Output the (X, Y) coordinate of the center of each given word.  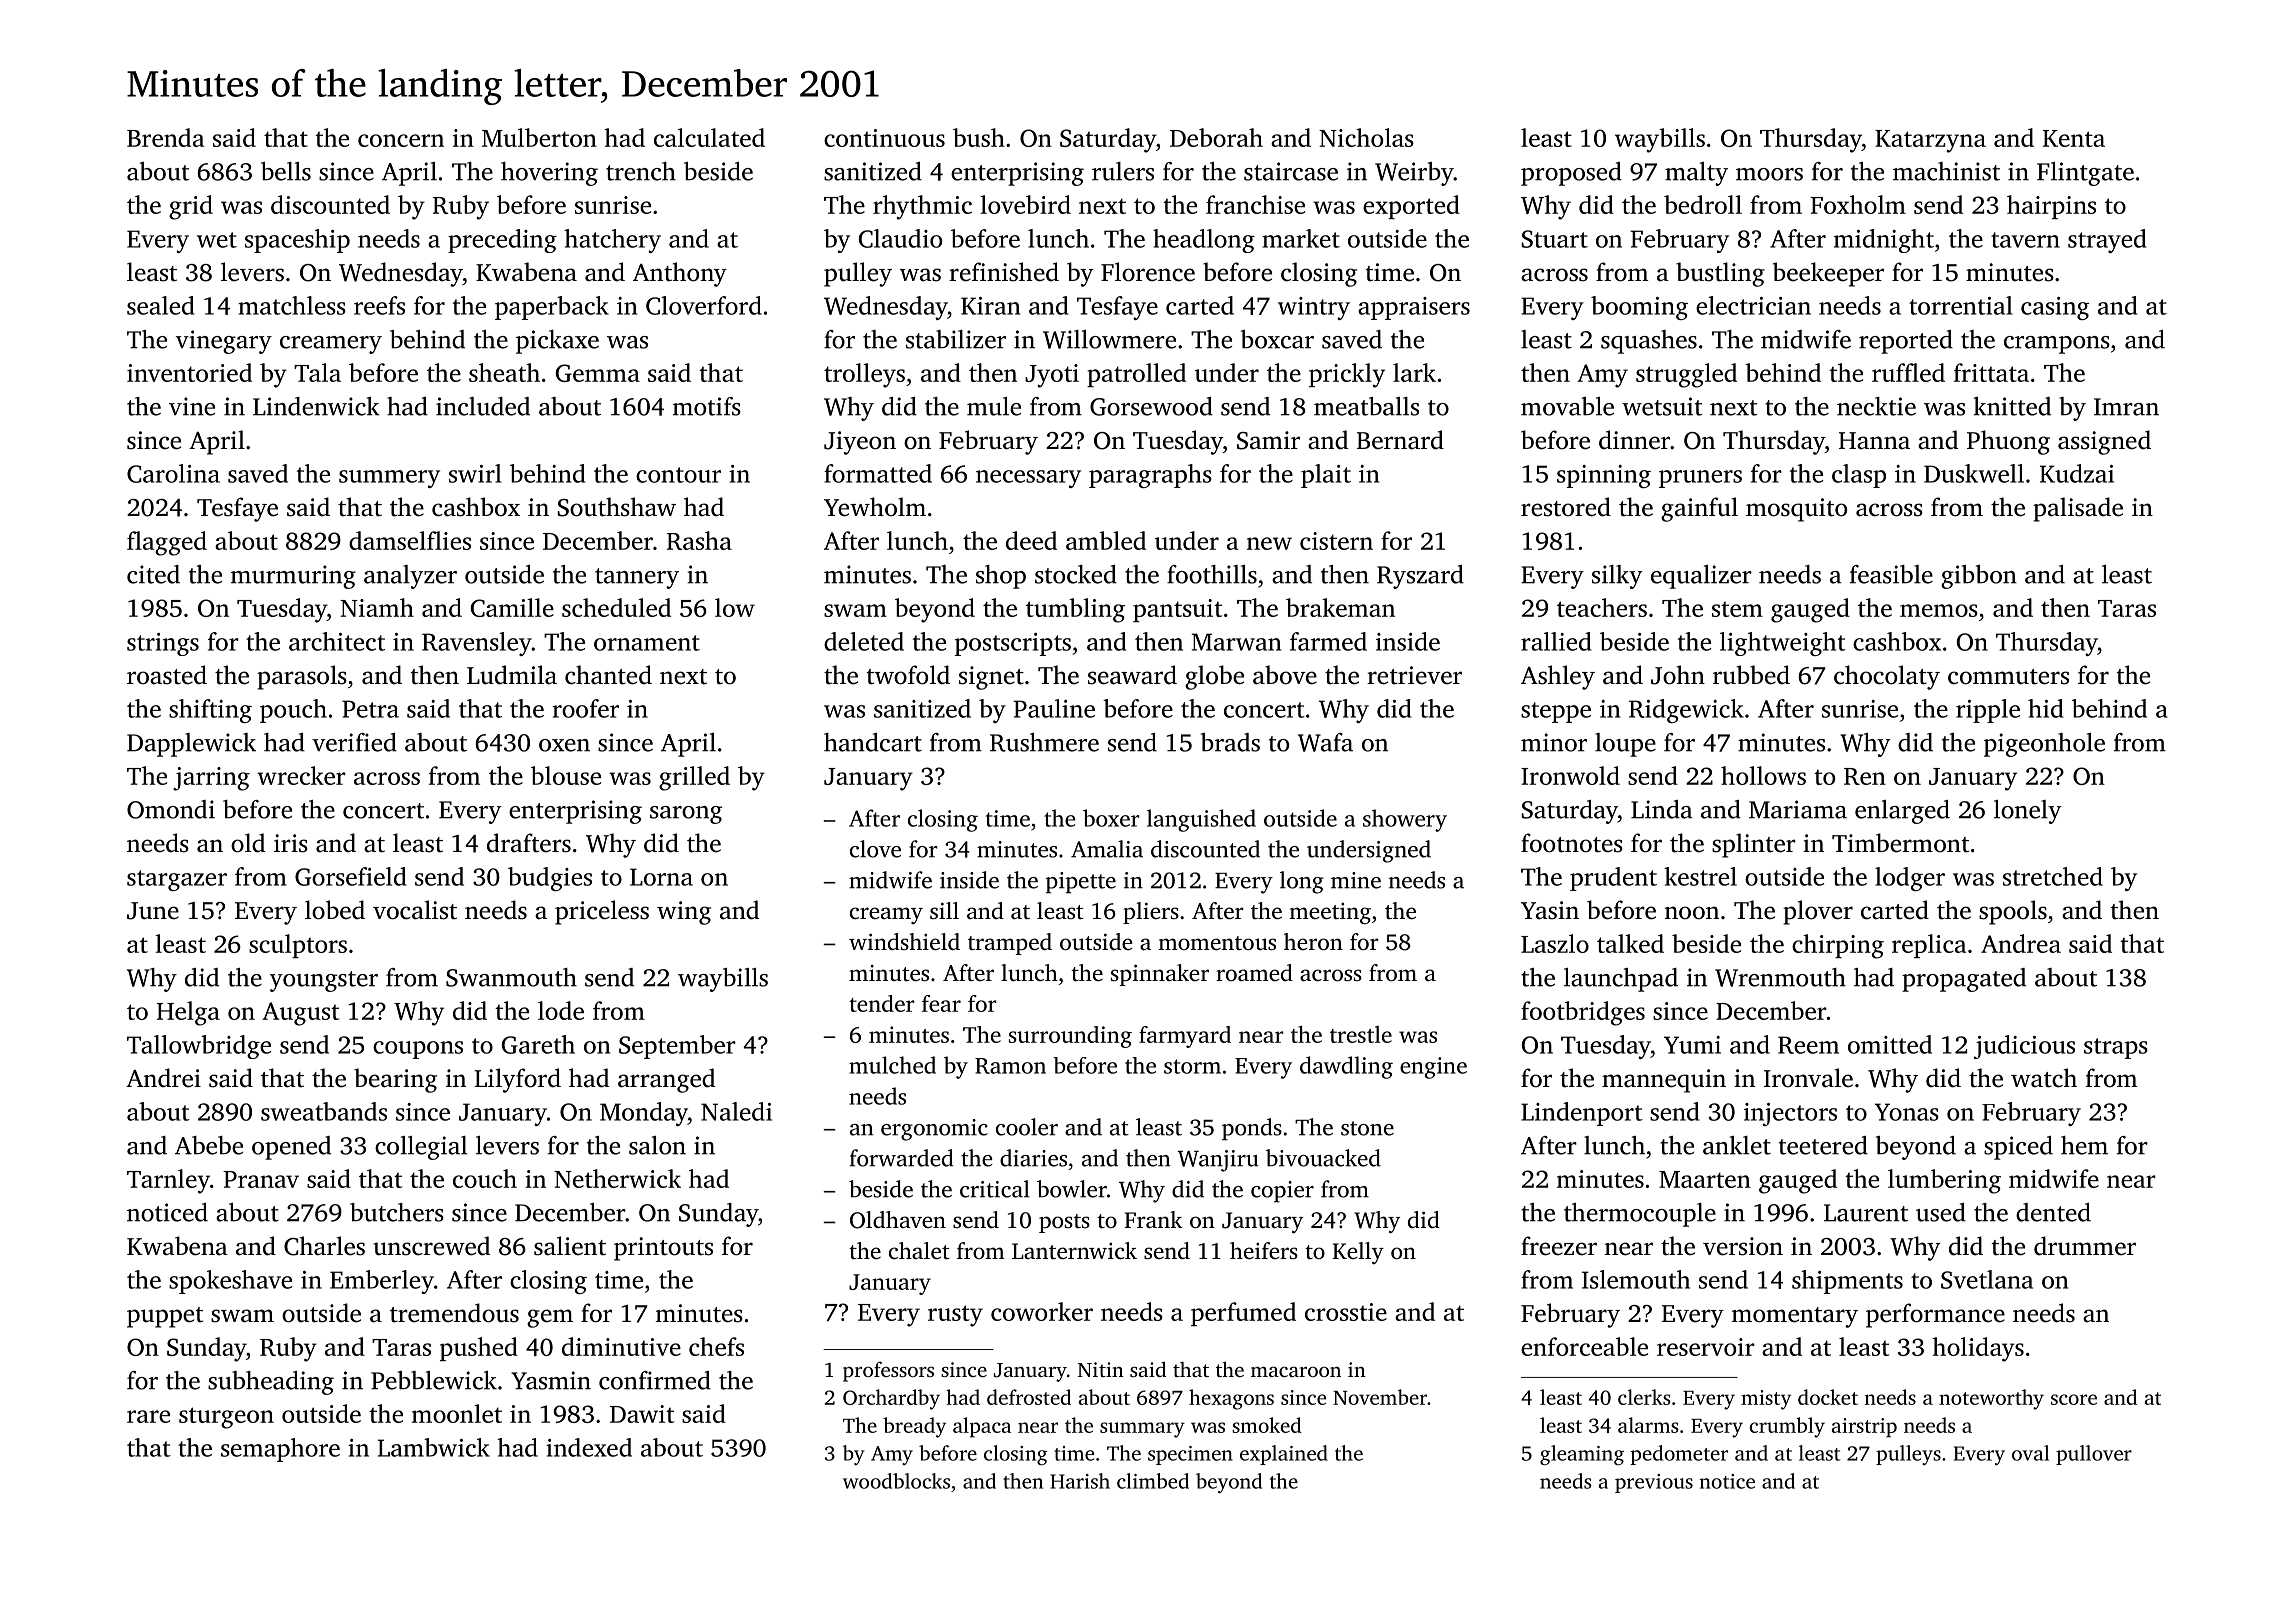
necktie (1876, 406)
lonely (2027, 812)
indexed (589, 1447)
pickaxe (557, 342)
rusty (955, 1316)
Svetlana (1987, 1279)
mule (994, 406)
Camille (512, 607)
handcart (873, 742)
